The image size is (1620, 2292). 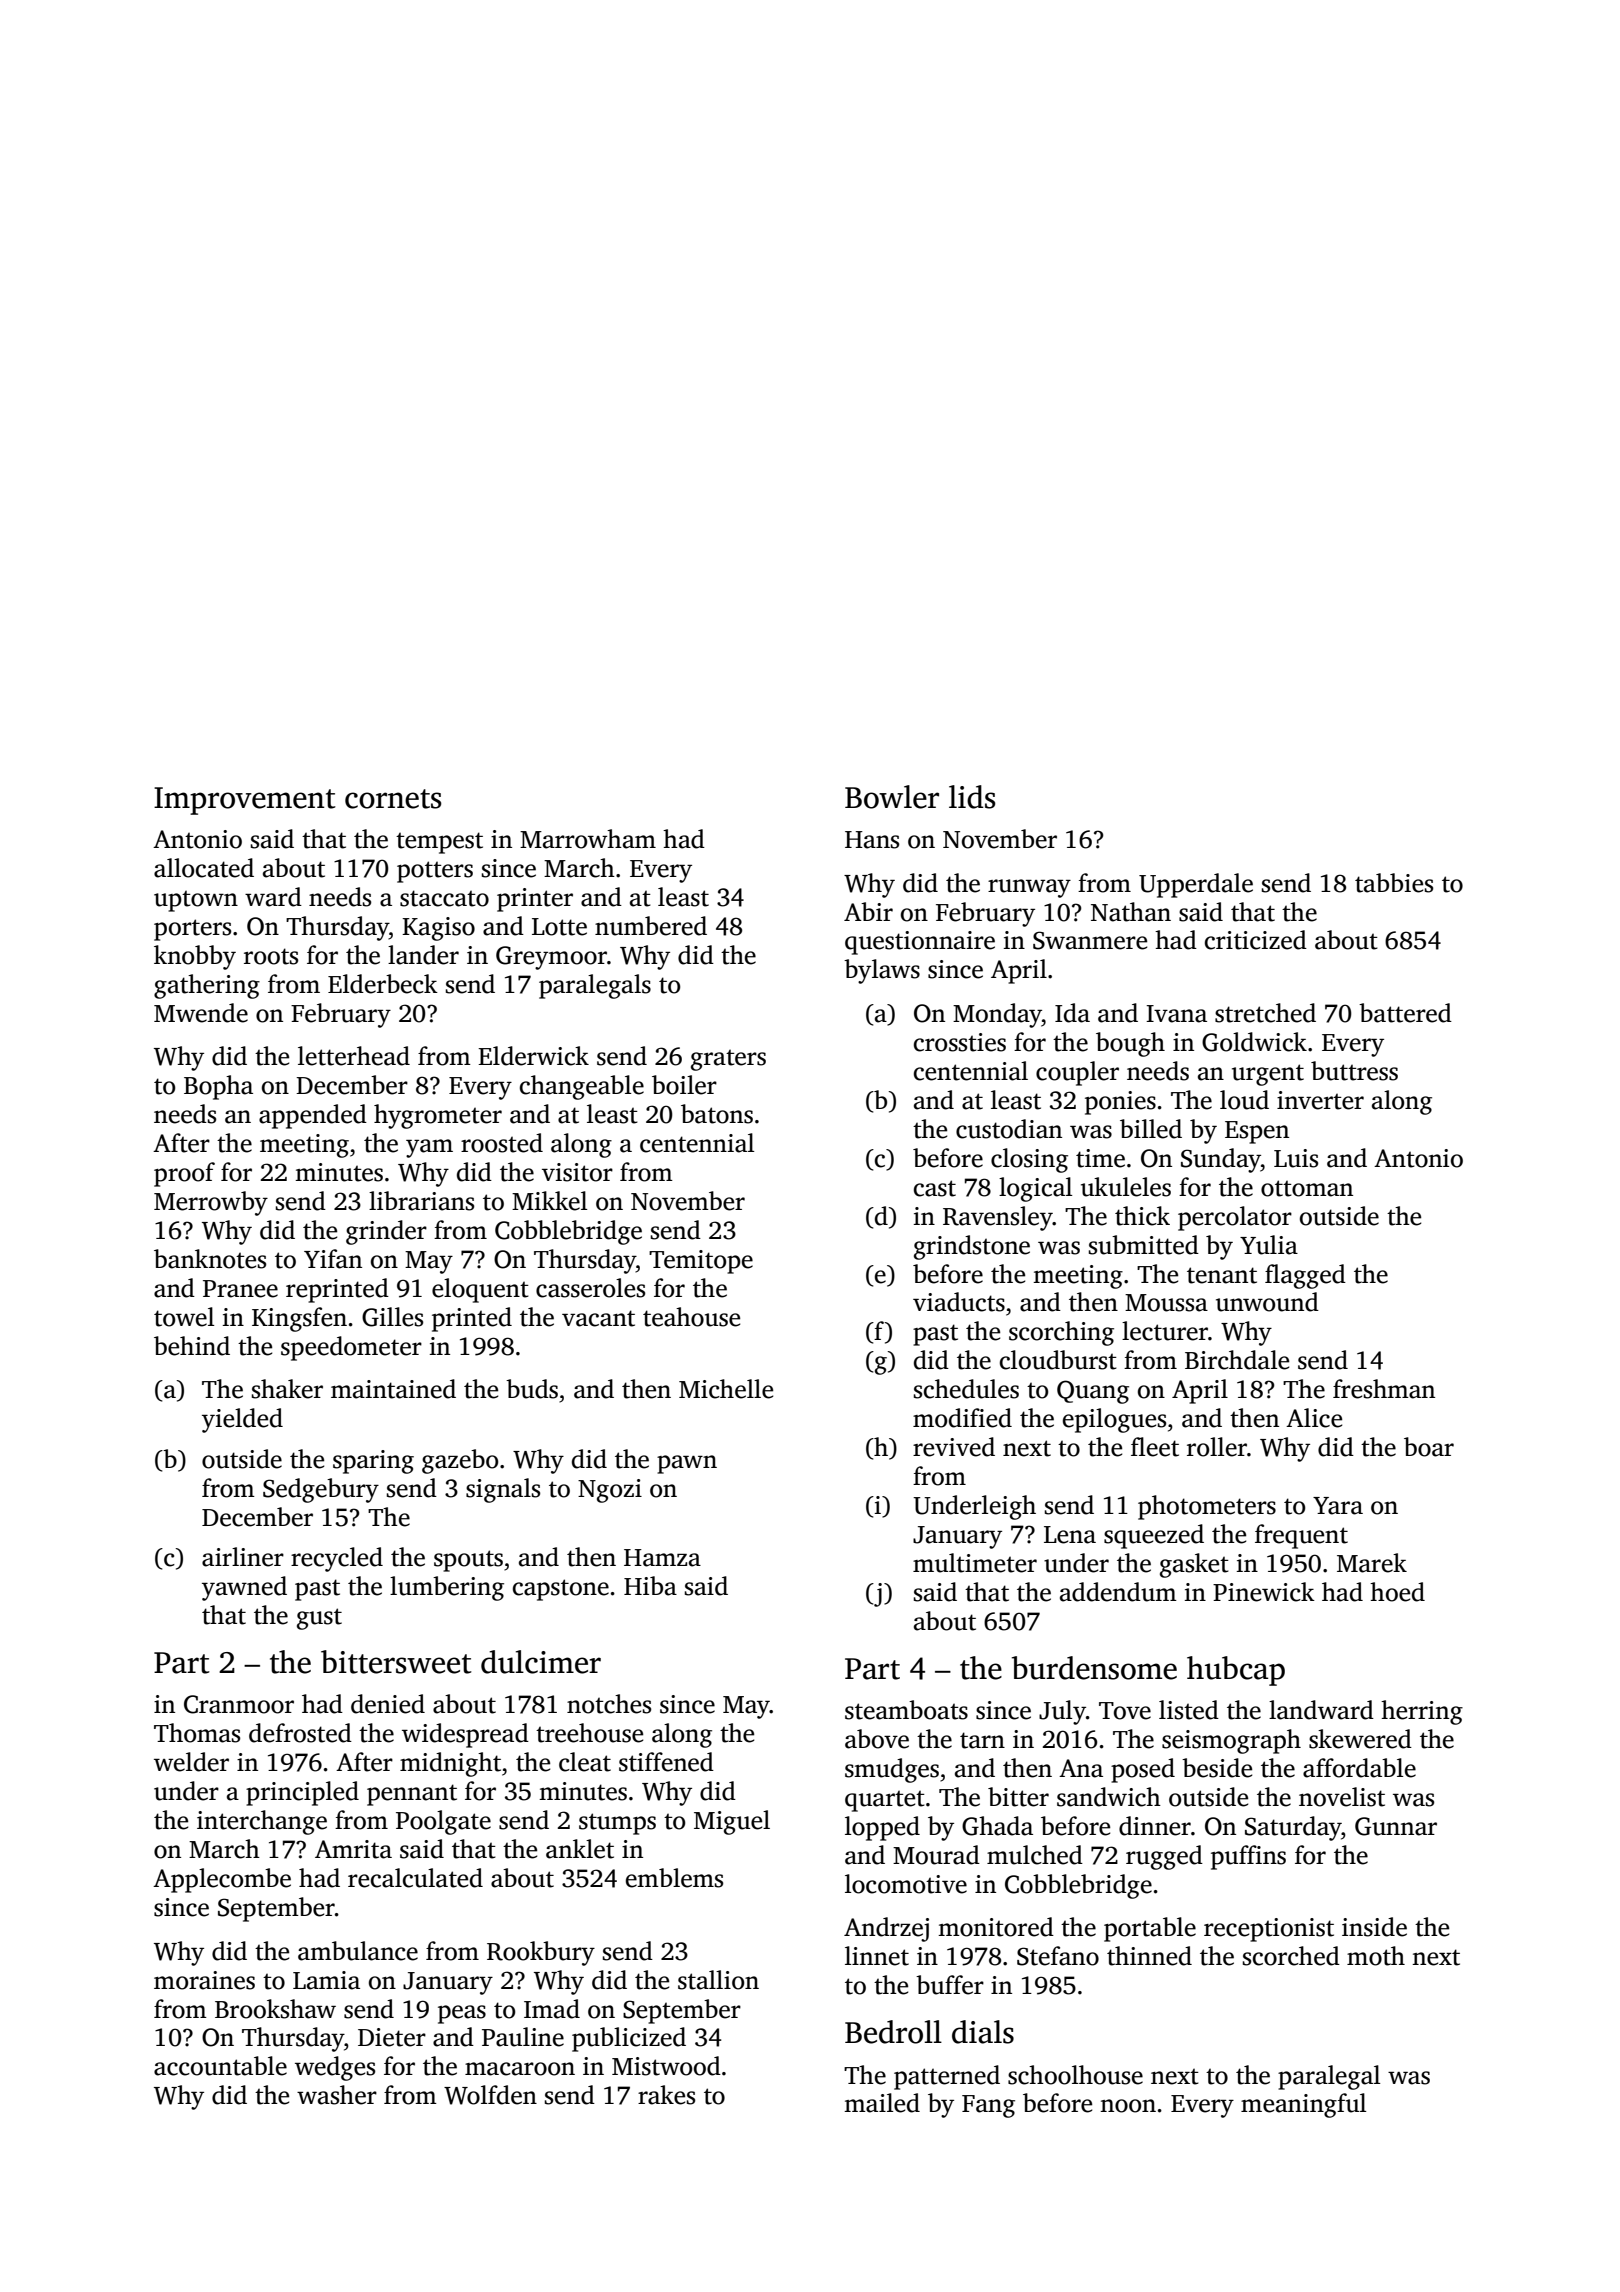 I want to click on battered, so click(x=1405, y=1013).
